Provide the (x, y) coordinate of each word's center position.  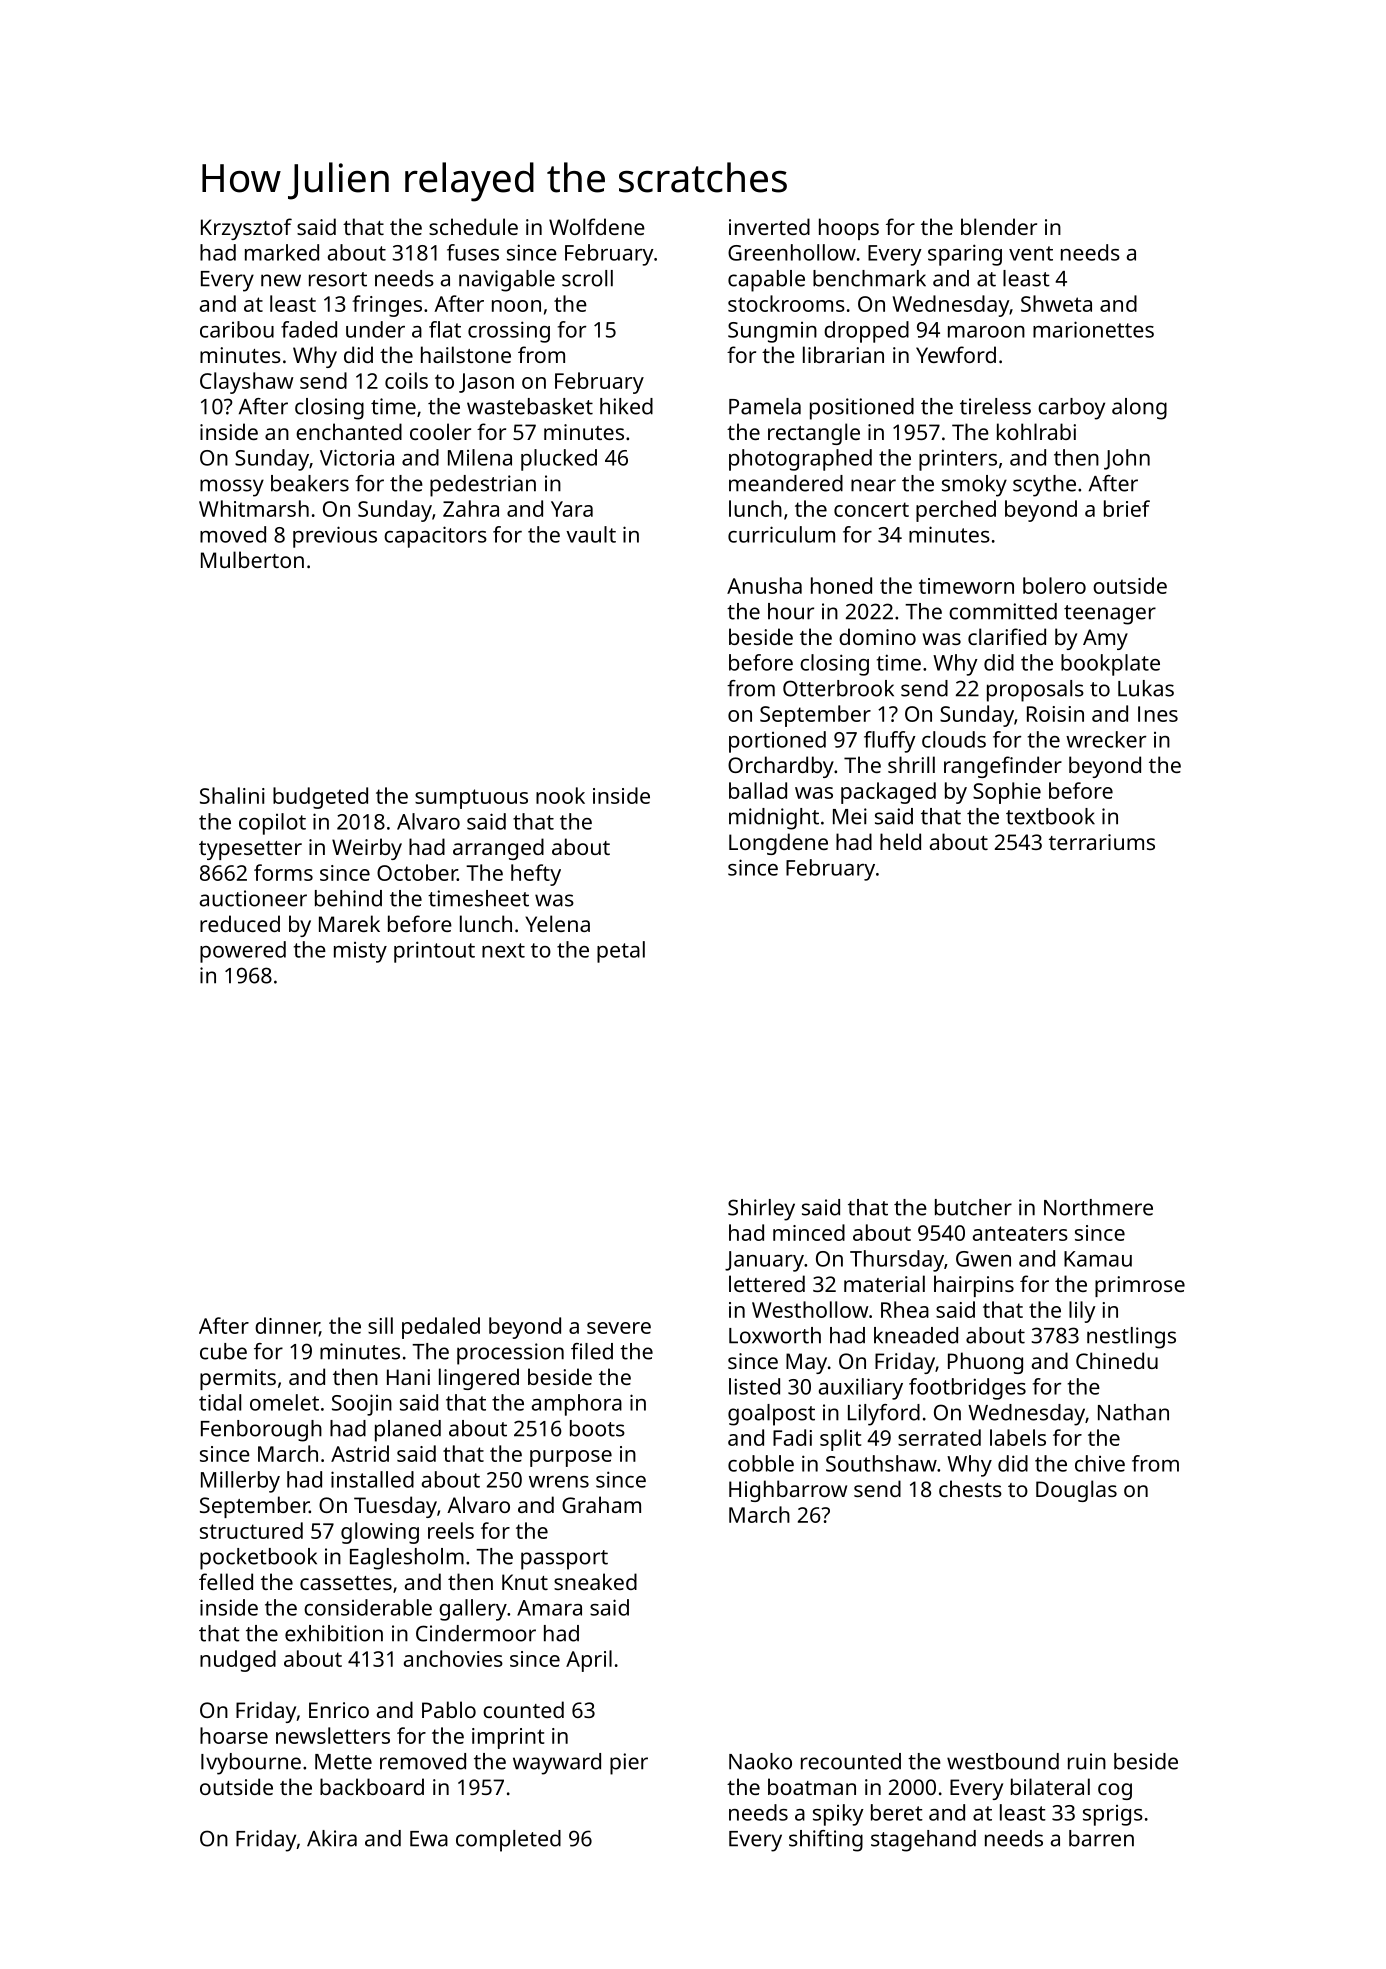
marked (282, 252)
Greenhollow (792, 252)
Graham (601, 1504)
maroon (986, 332)
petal (621, 952)
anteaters (1020, 1233)
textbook (1050, 816)
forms (283, 872)
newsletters (333, 1735)
